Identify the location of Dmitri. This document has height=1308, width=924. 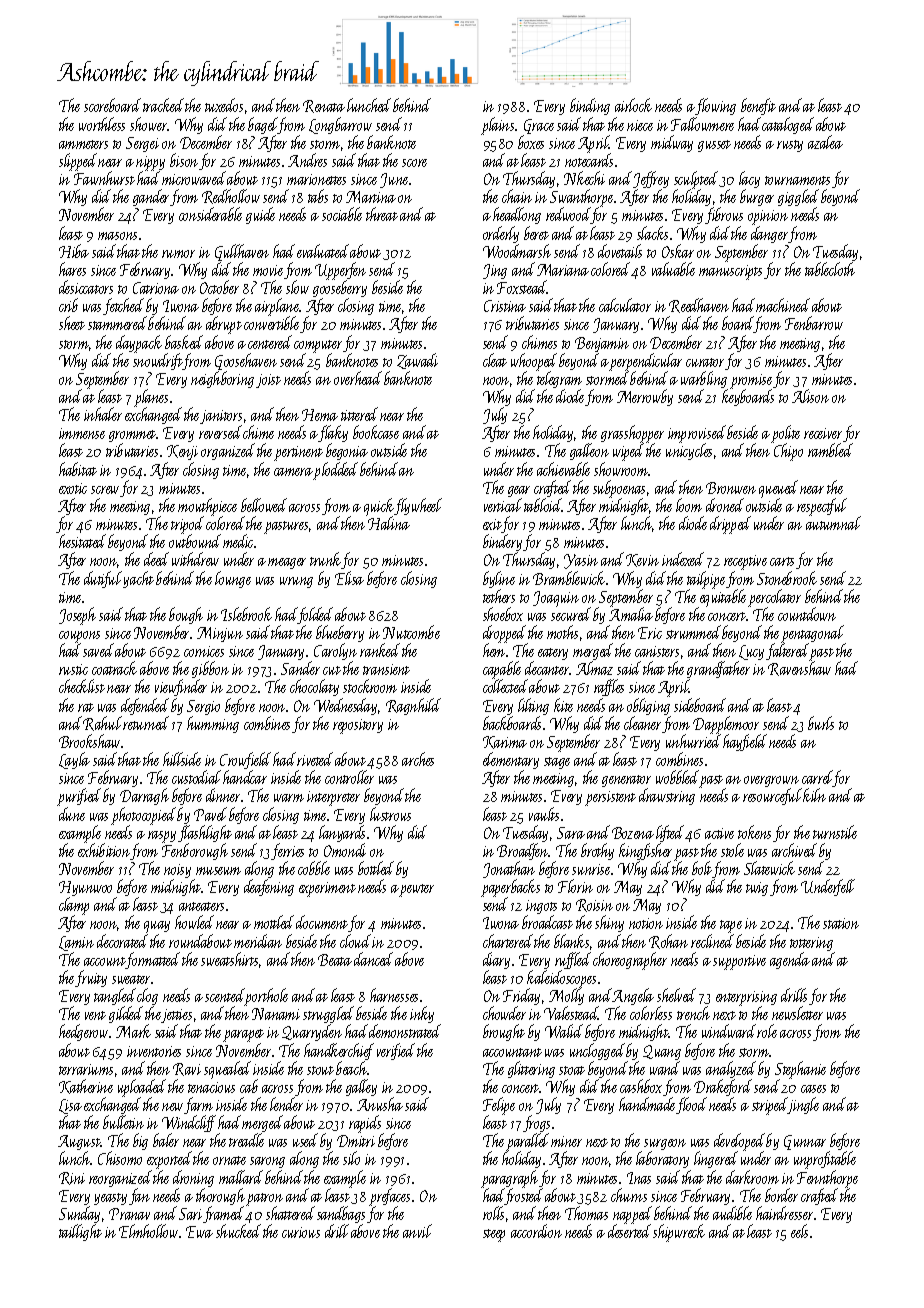
(356, 1141).
